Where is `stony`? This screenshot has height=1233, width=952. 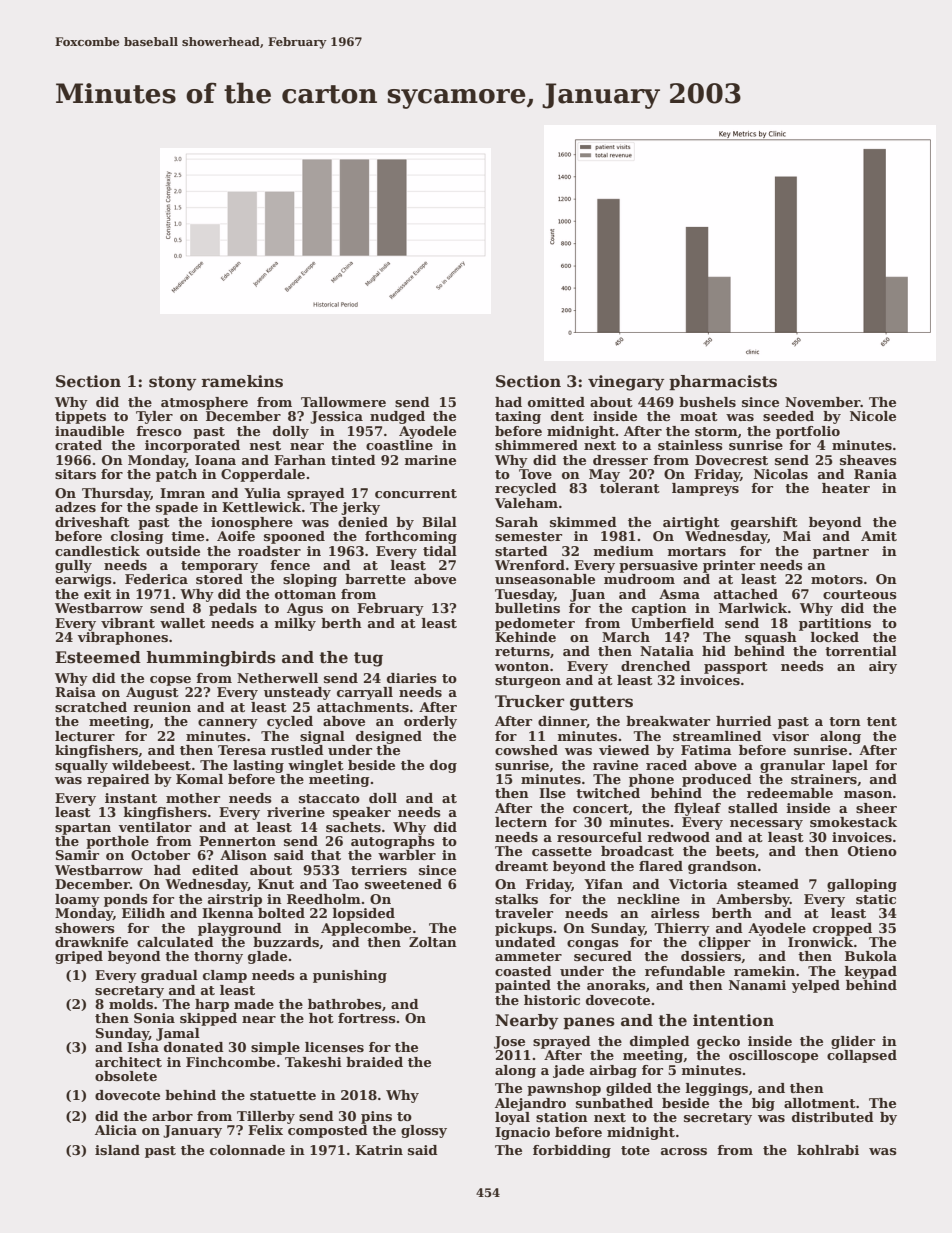 stony is located at coordinates (172, 383).
